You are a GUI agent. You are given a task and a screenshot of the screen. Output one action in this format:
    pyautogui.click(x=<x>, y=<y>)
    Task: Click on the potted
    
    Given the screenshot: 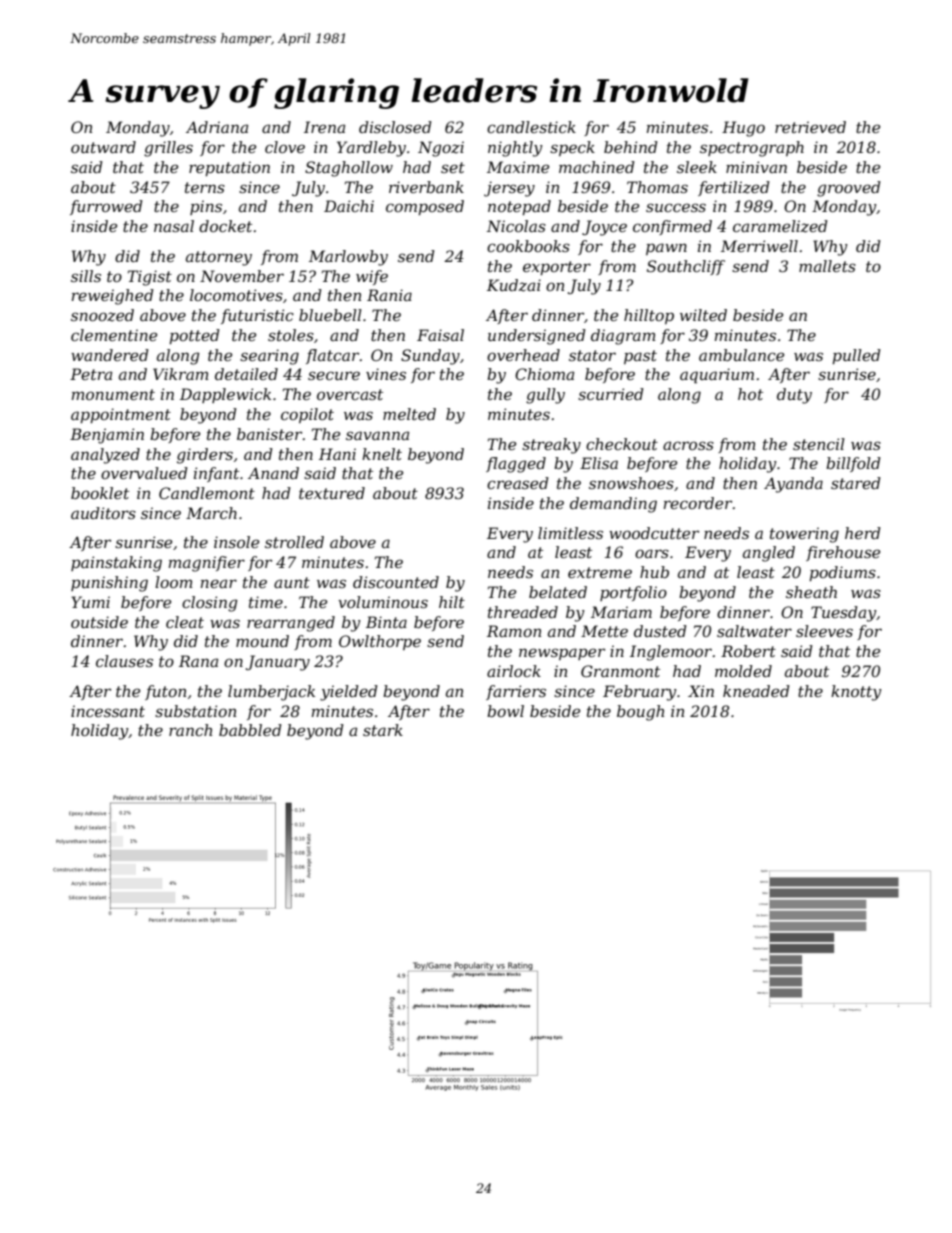 What is the action you would take?
    pyautogui.click(x=194, y=336)
